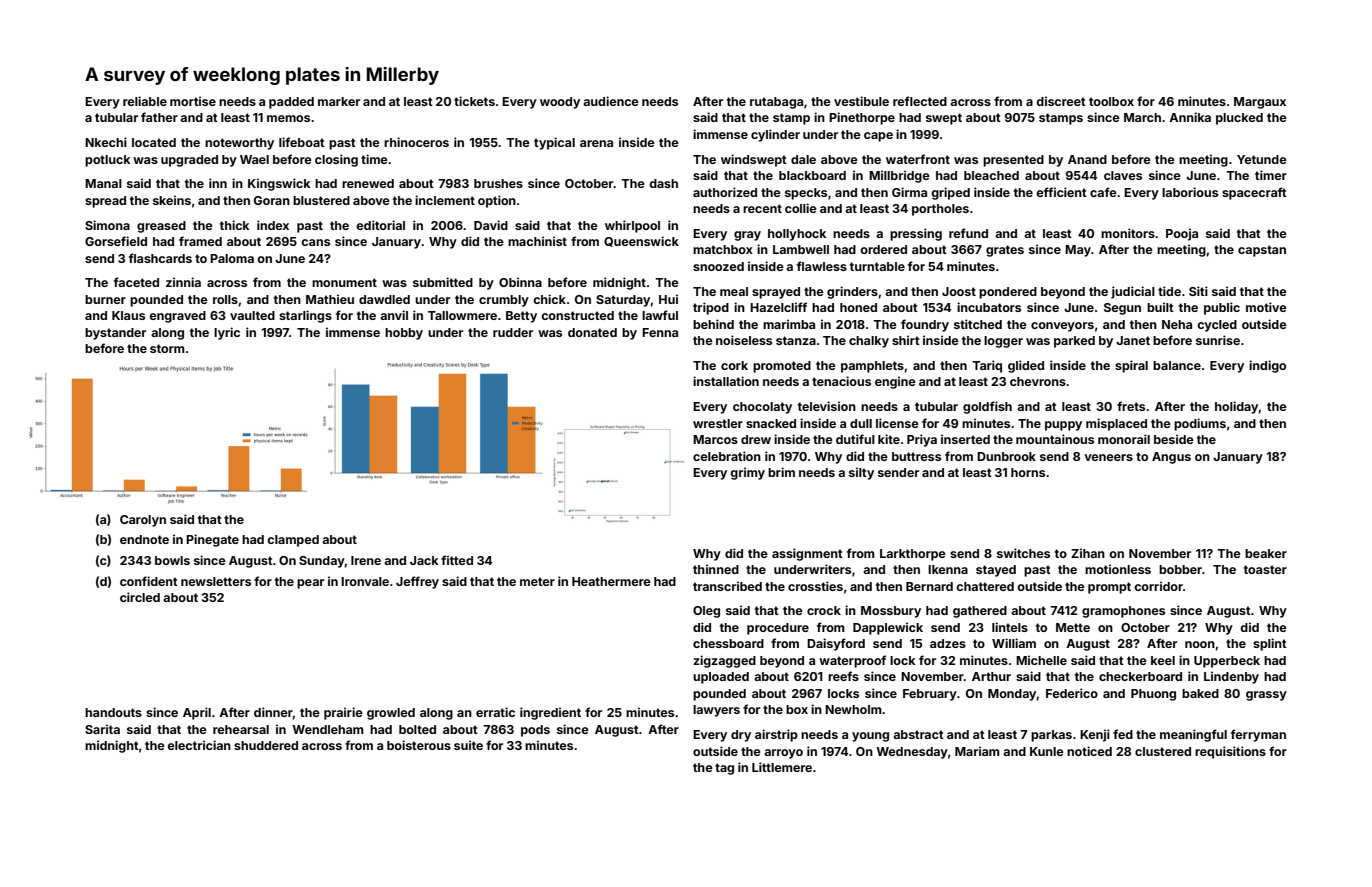 The width and height of the image is (1372, 887). Describe the element at coordinates (1163, 751) in the image. I see `clustered` at that location.
